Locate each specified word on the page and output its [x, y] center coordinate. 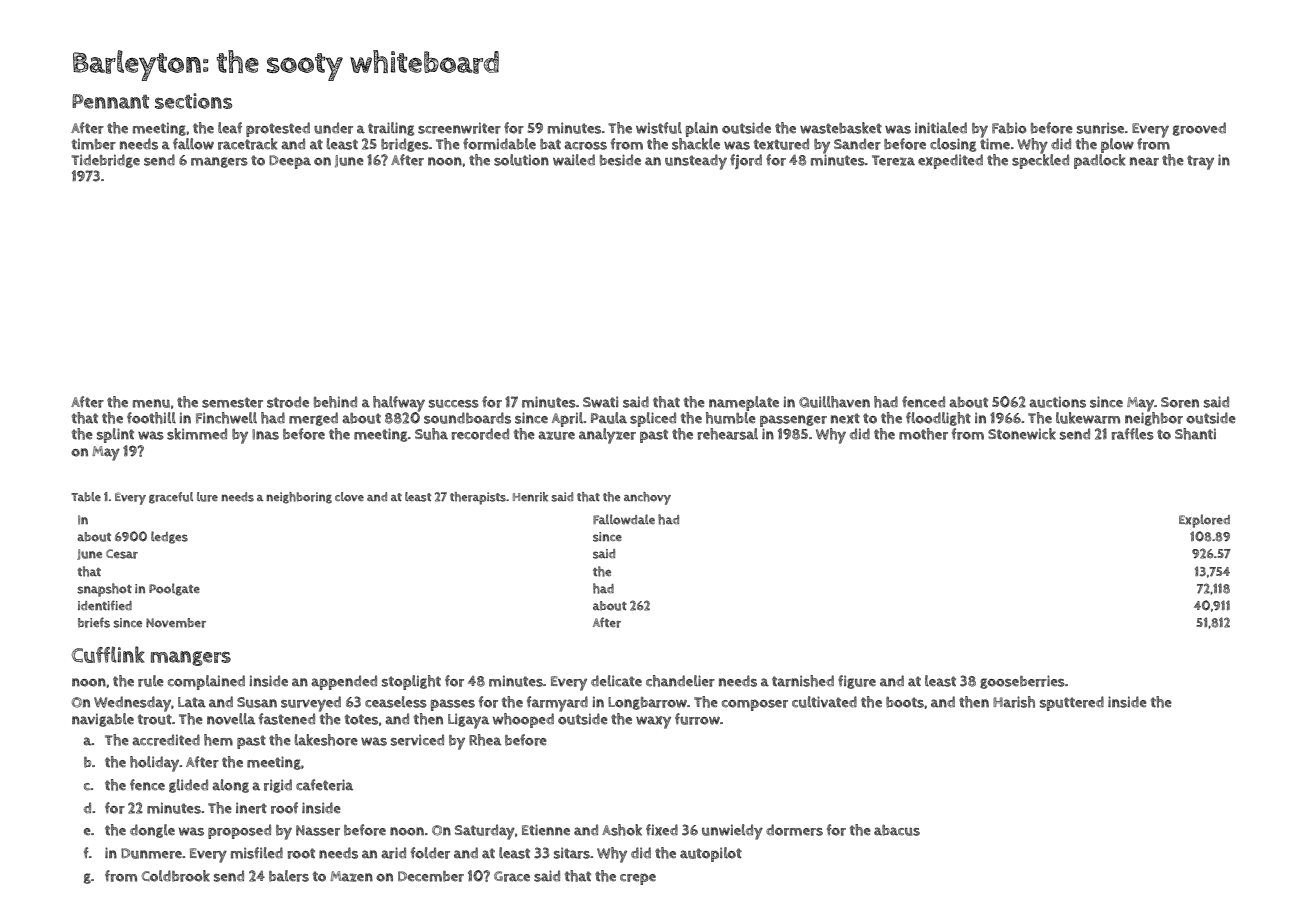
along [230, 786]
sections [193, 101]
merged [313, 419]
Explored [1204, 521]
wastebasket [841, 128]
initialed [941, 128]
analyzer [607, 436]
